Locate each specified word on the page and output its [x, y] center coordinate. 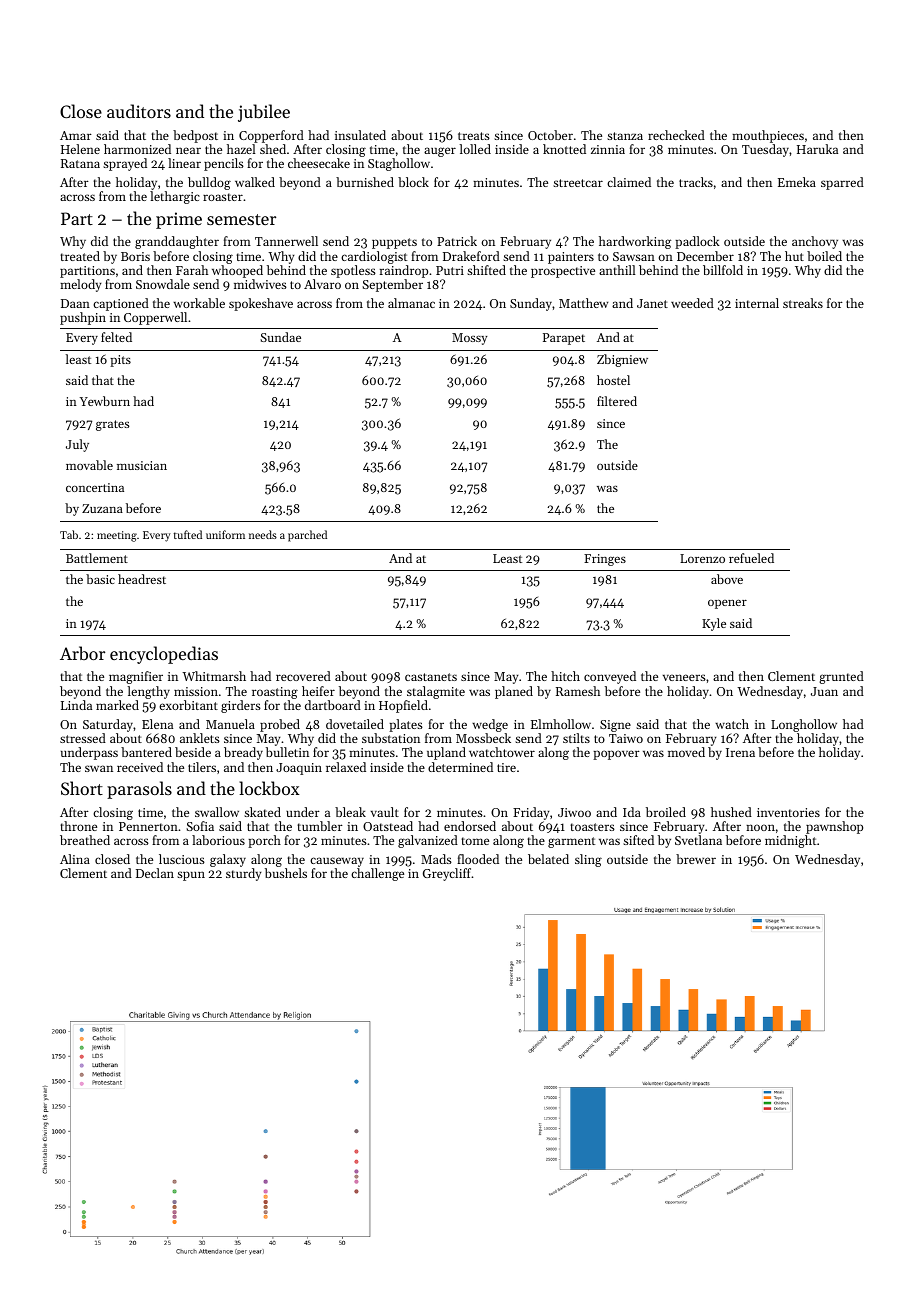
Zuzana [102, 508]
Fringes [605, 560]
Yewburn [105, 401]
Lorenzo [702, 558]
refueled [751, 558]
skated [262, 812]
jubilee [264, 113]
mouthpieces [768, 136]
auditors [139, 111]
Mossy [470, 339]
